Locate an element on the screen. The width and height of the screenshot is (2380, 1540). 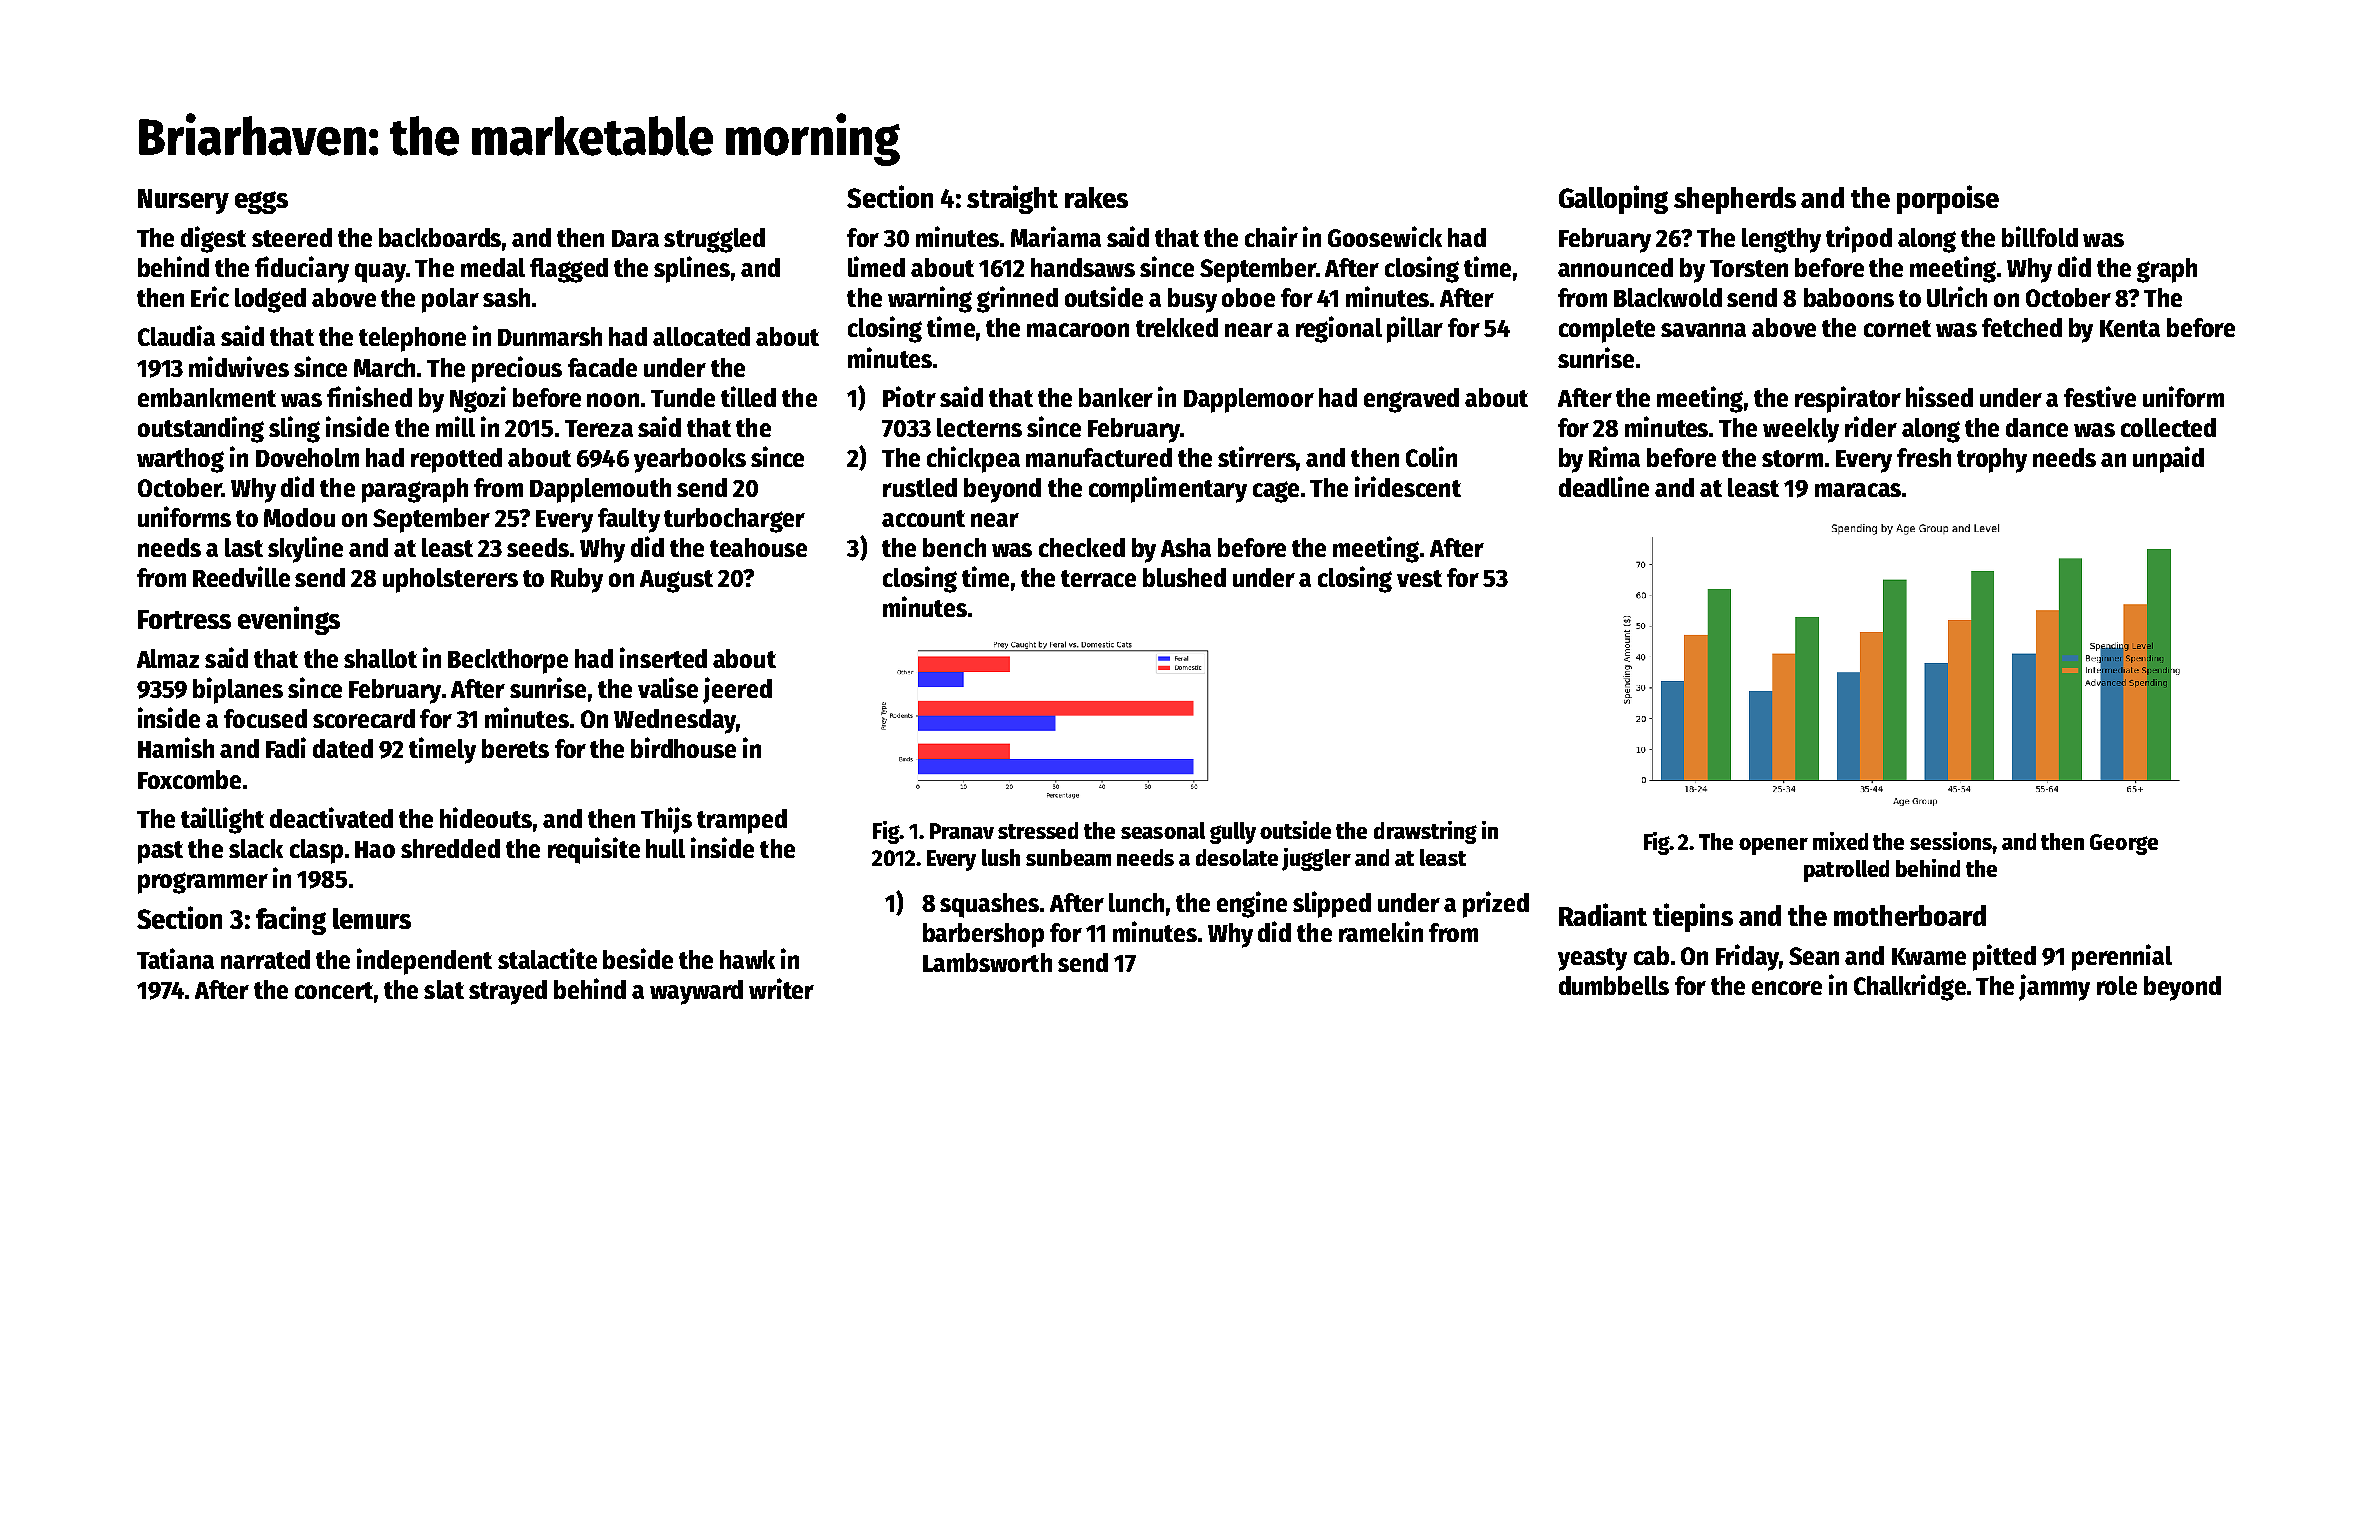
Thijs is located at coordinates (666, 820).
